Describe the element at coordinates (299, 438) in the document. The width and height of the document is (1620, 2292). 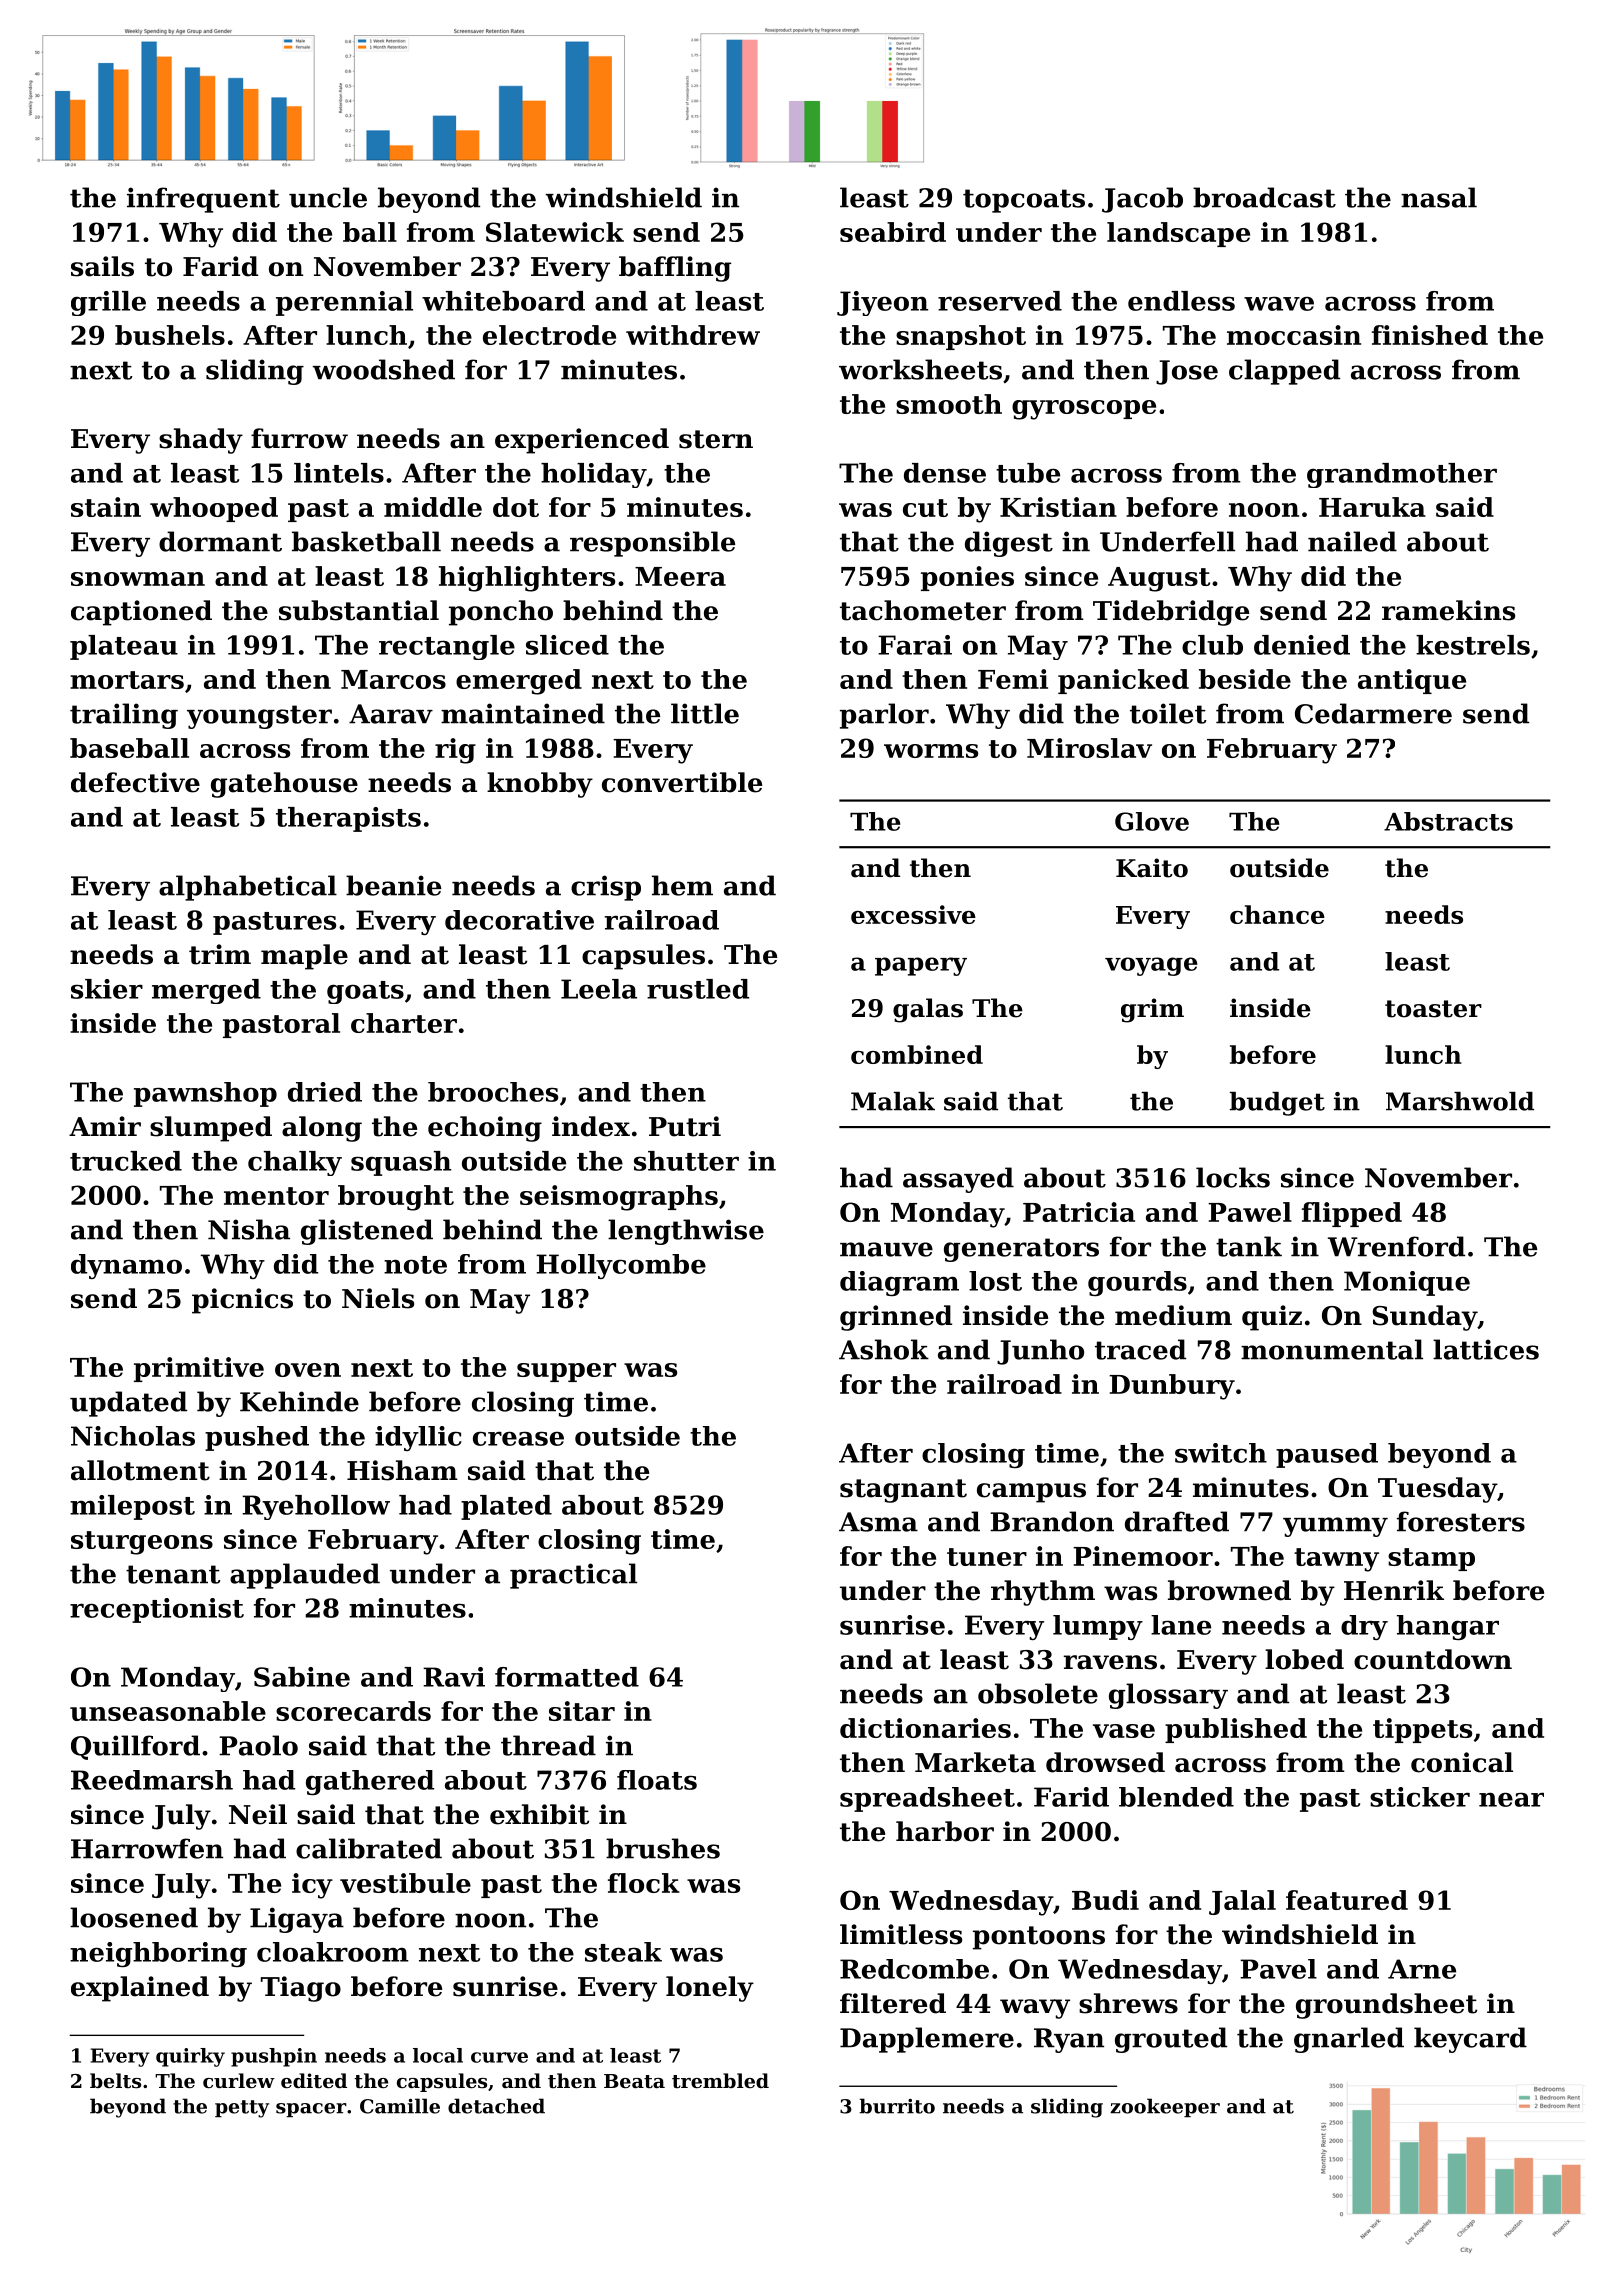
I see `furrow` at that location.
